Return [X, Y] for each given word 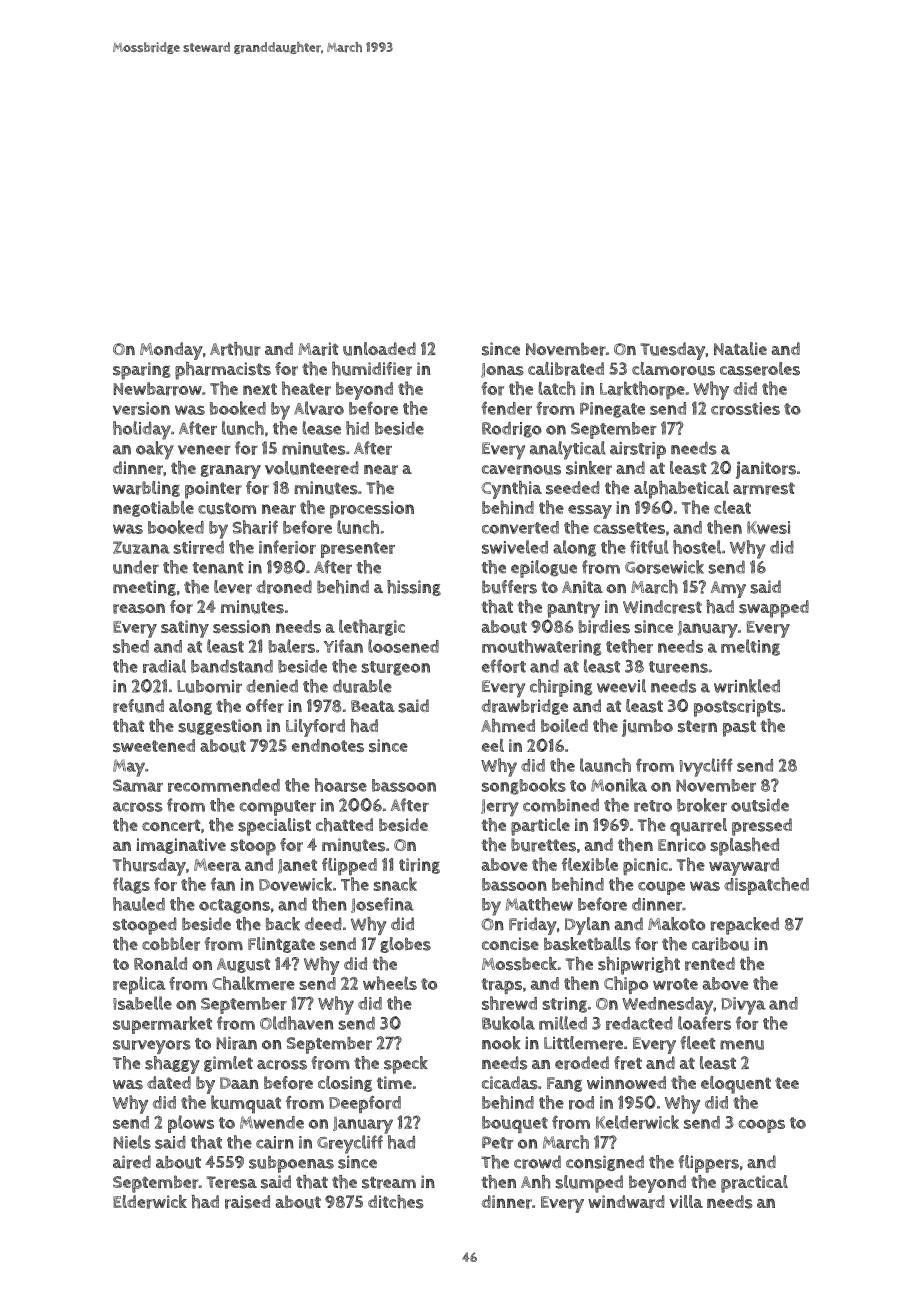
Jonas [502, 370]
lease [322, 428]
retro [653, 806]
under [136, 567]
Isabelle [142, 1003]
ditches [396, 1202]
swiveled [515, 547]
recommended [224, 785]
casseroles [760, 369]
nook [501, 1043]
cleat [732, 507]
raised [247, 1202]
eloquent [736, 1085]
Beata [373, 706]
